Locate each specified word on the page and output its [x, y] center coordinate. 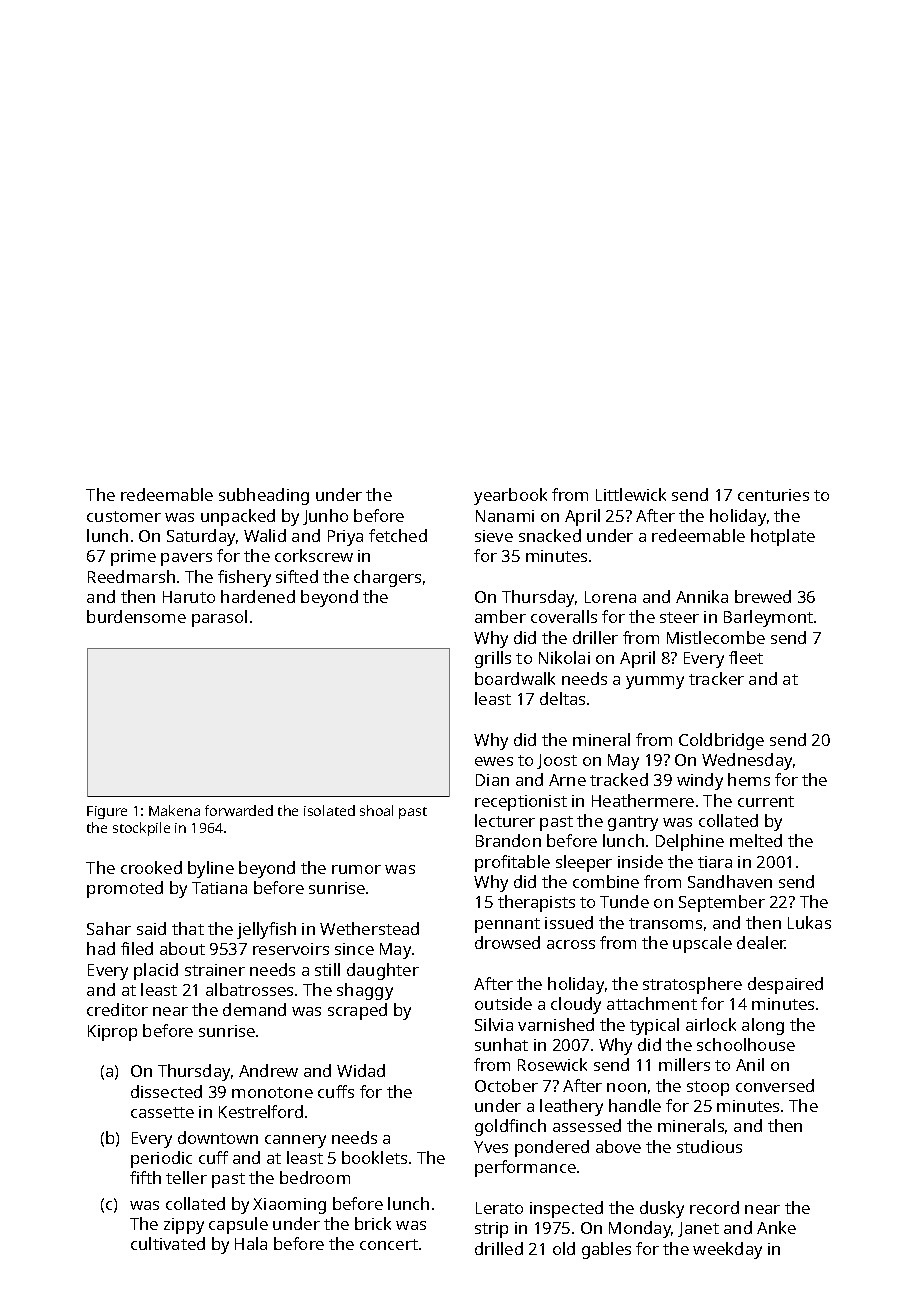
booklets [374, 1157]
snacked [550, 535]
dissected [166, 1091]
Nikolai [564, 657]
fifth [145, 1177]
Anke [776, 1227]
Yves [491, 1147]
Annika [702, 596]
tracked [619, 779]
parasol [219, 618]
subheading [264, 496]
